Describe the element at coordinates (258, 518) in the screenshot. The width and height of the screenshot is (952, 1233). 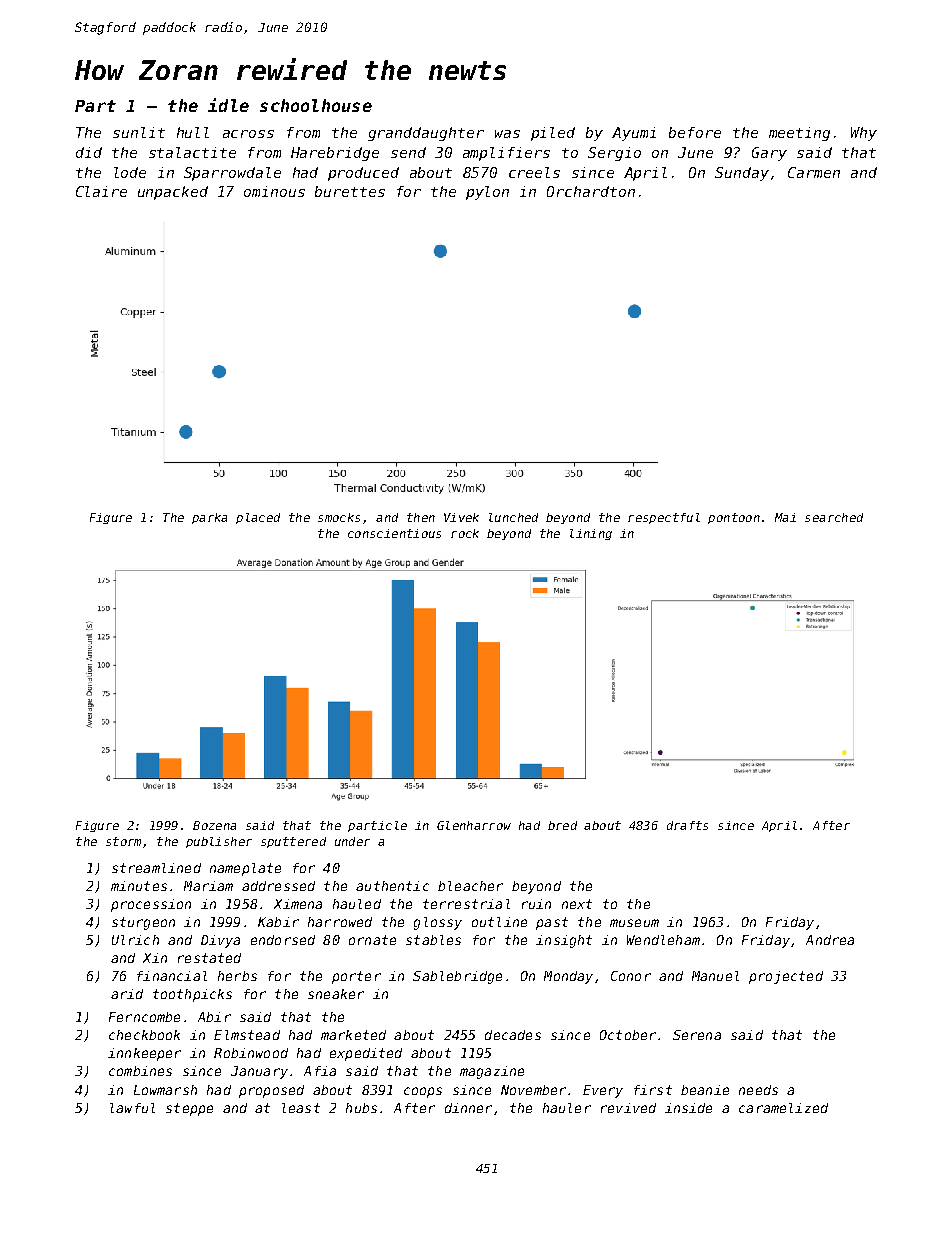
I see `placed` at that location.
